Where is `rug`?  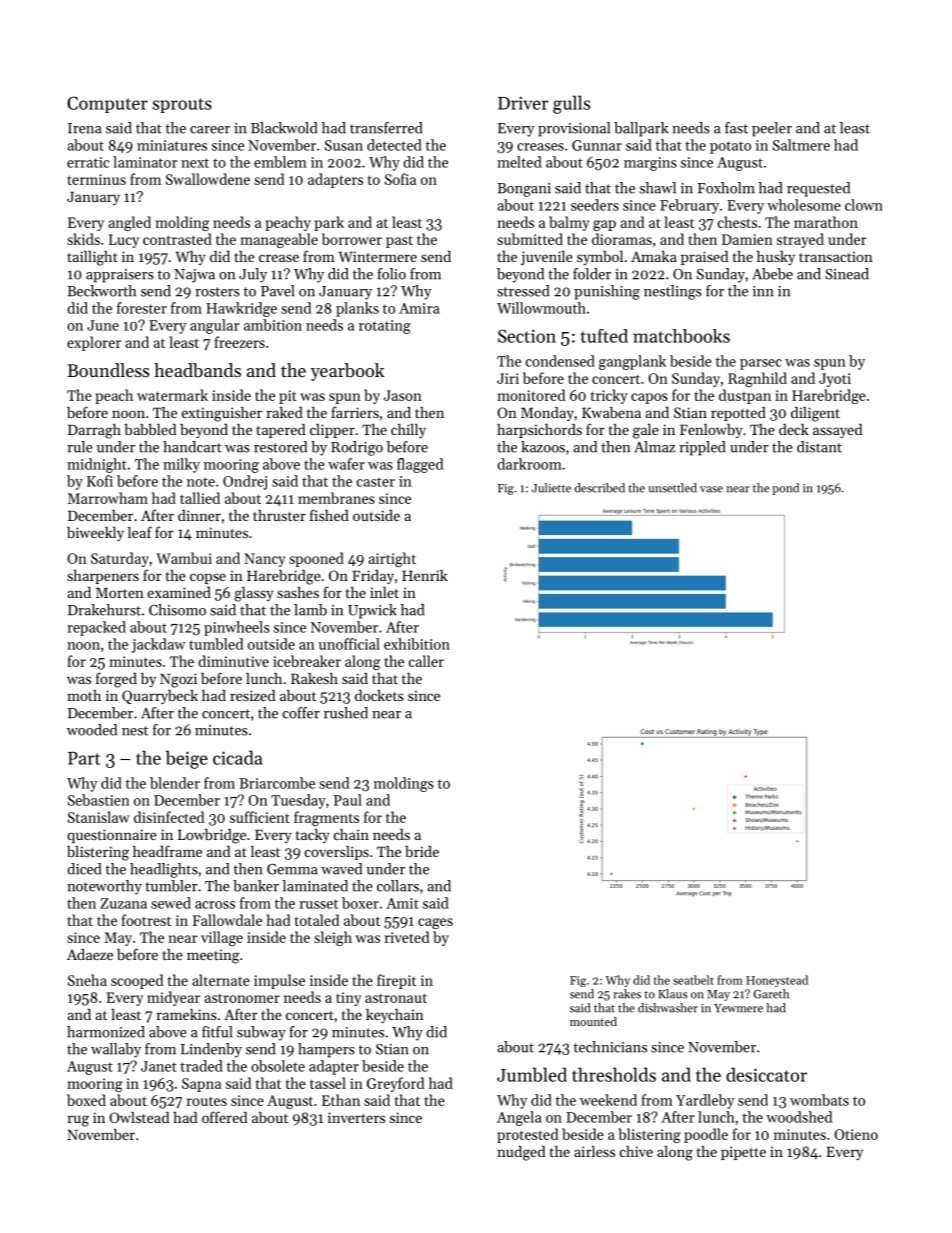 rug is located at coordinates (78, 1121).
